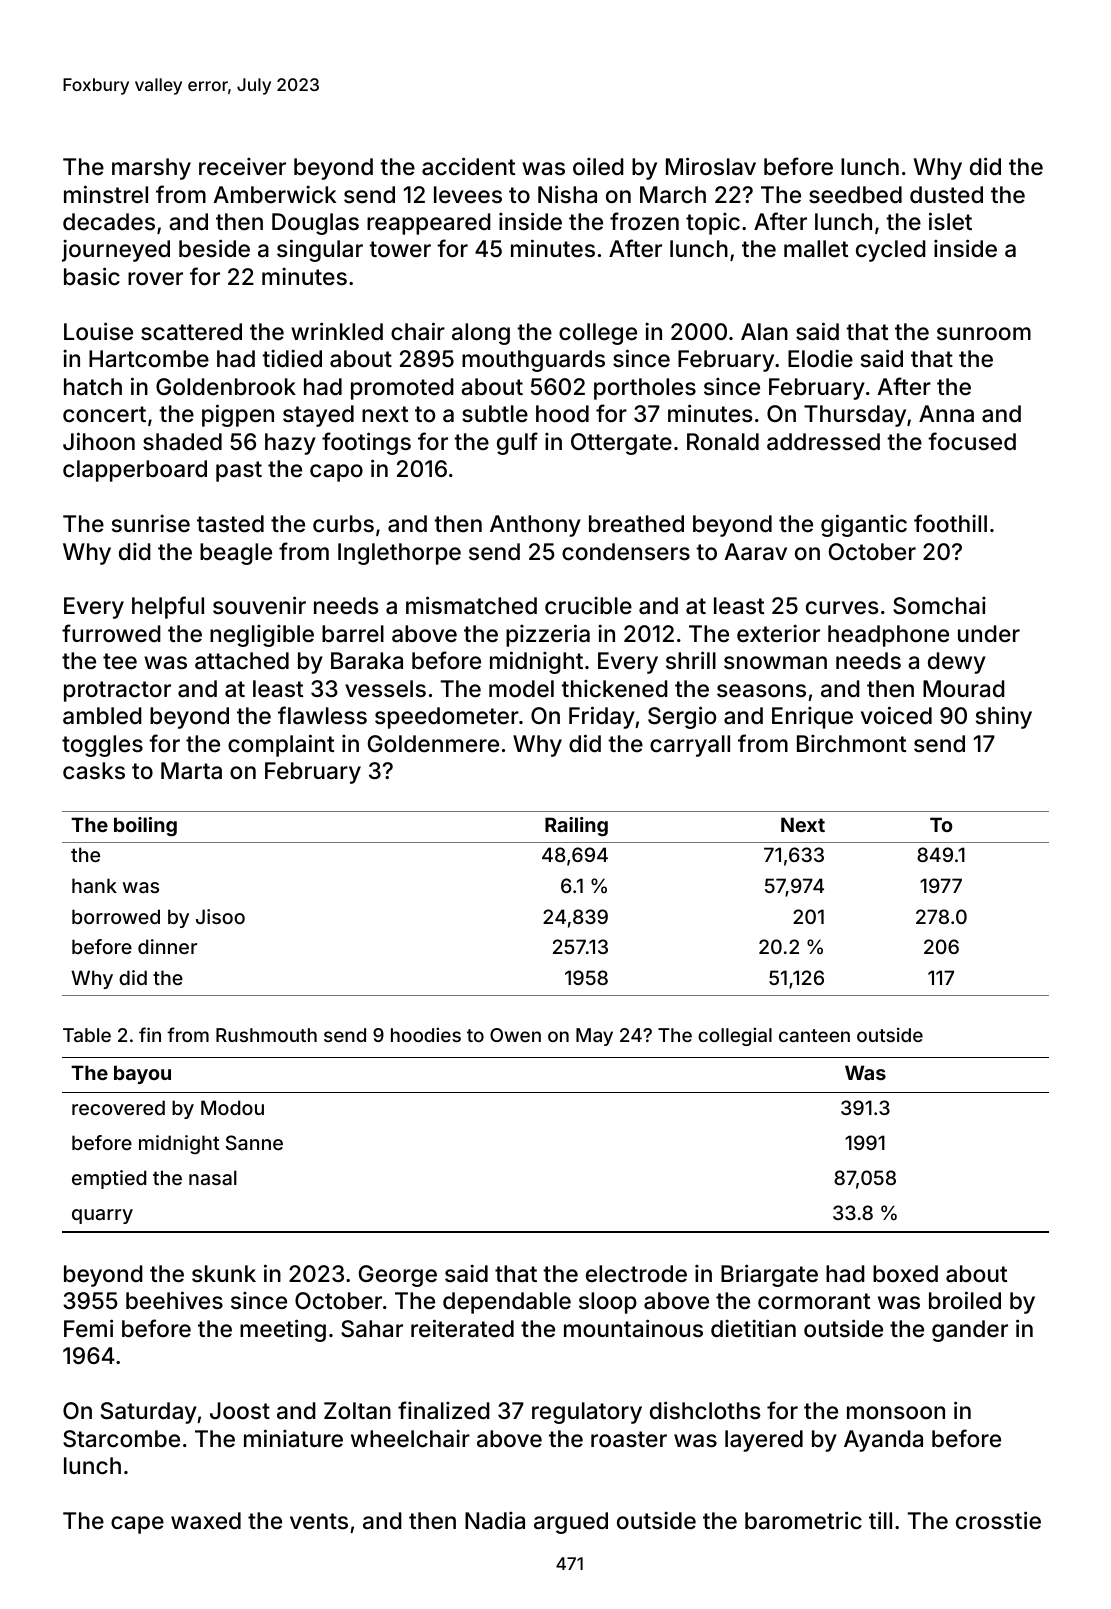 This screenshot has width=1111, height=1609. Describe the element at coordinates (515, 1035) in the screenshot. I see `Owen` at that location.
